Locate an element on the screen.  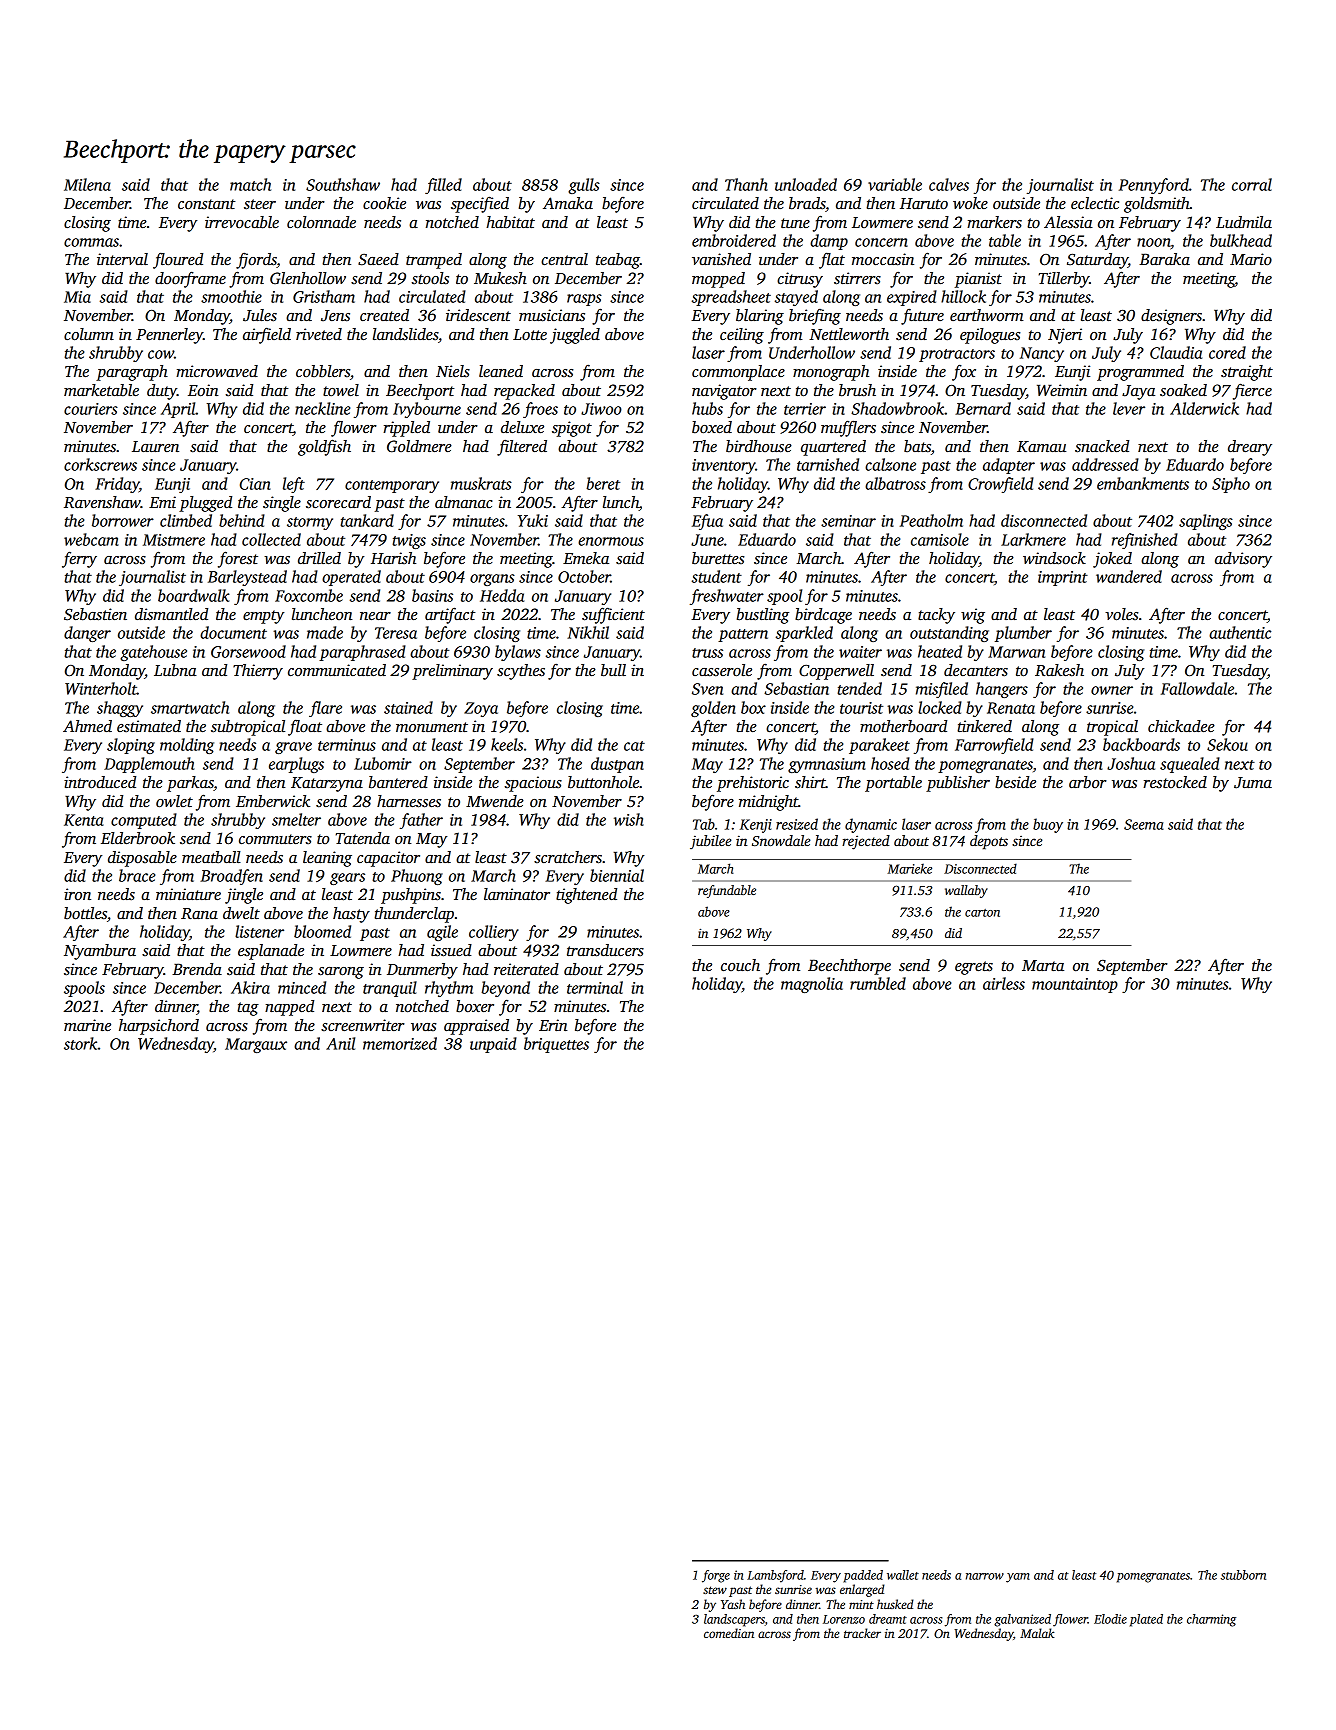
Marta is located at coordinates (1043, 965).
